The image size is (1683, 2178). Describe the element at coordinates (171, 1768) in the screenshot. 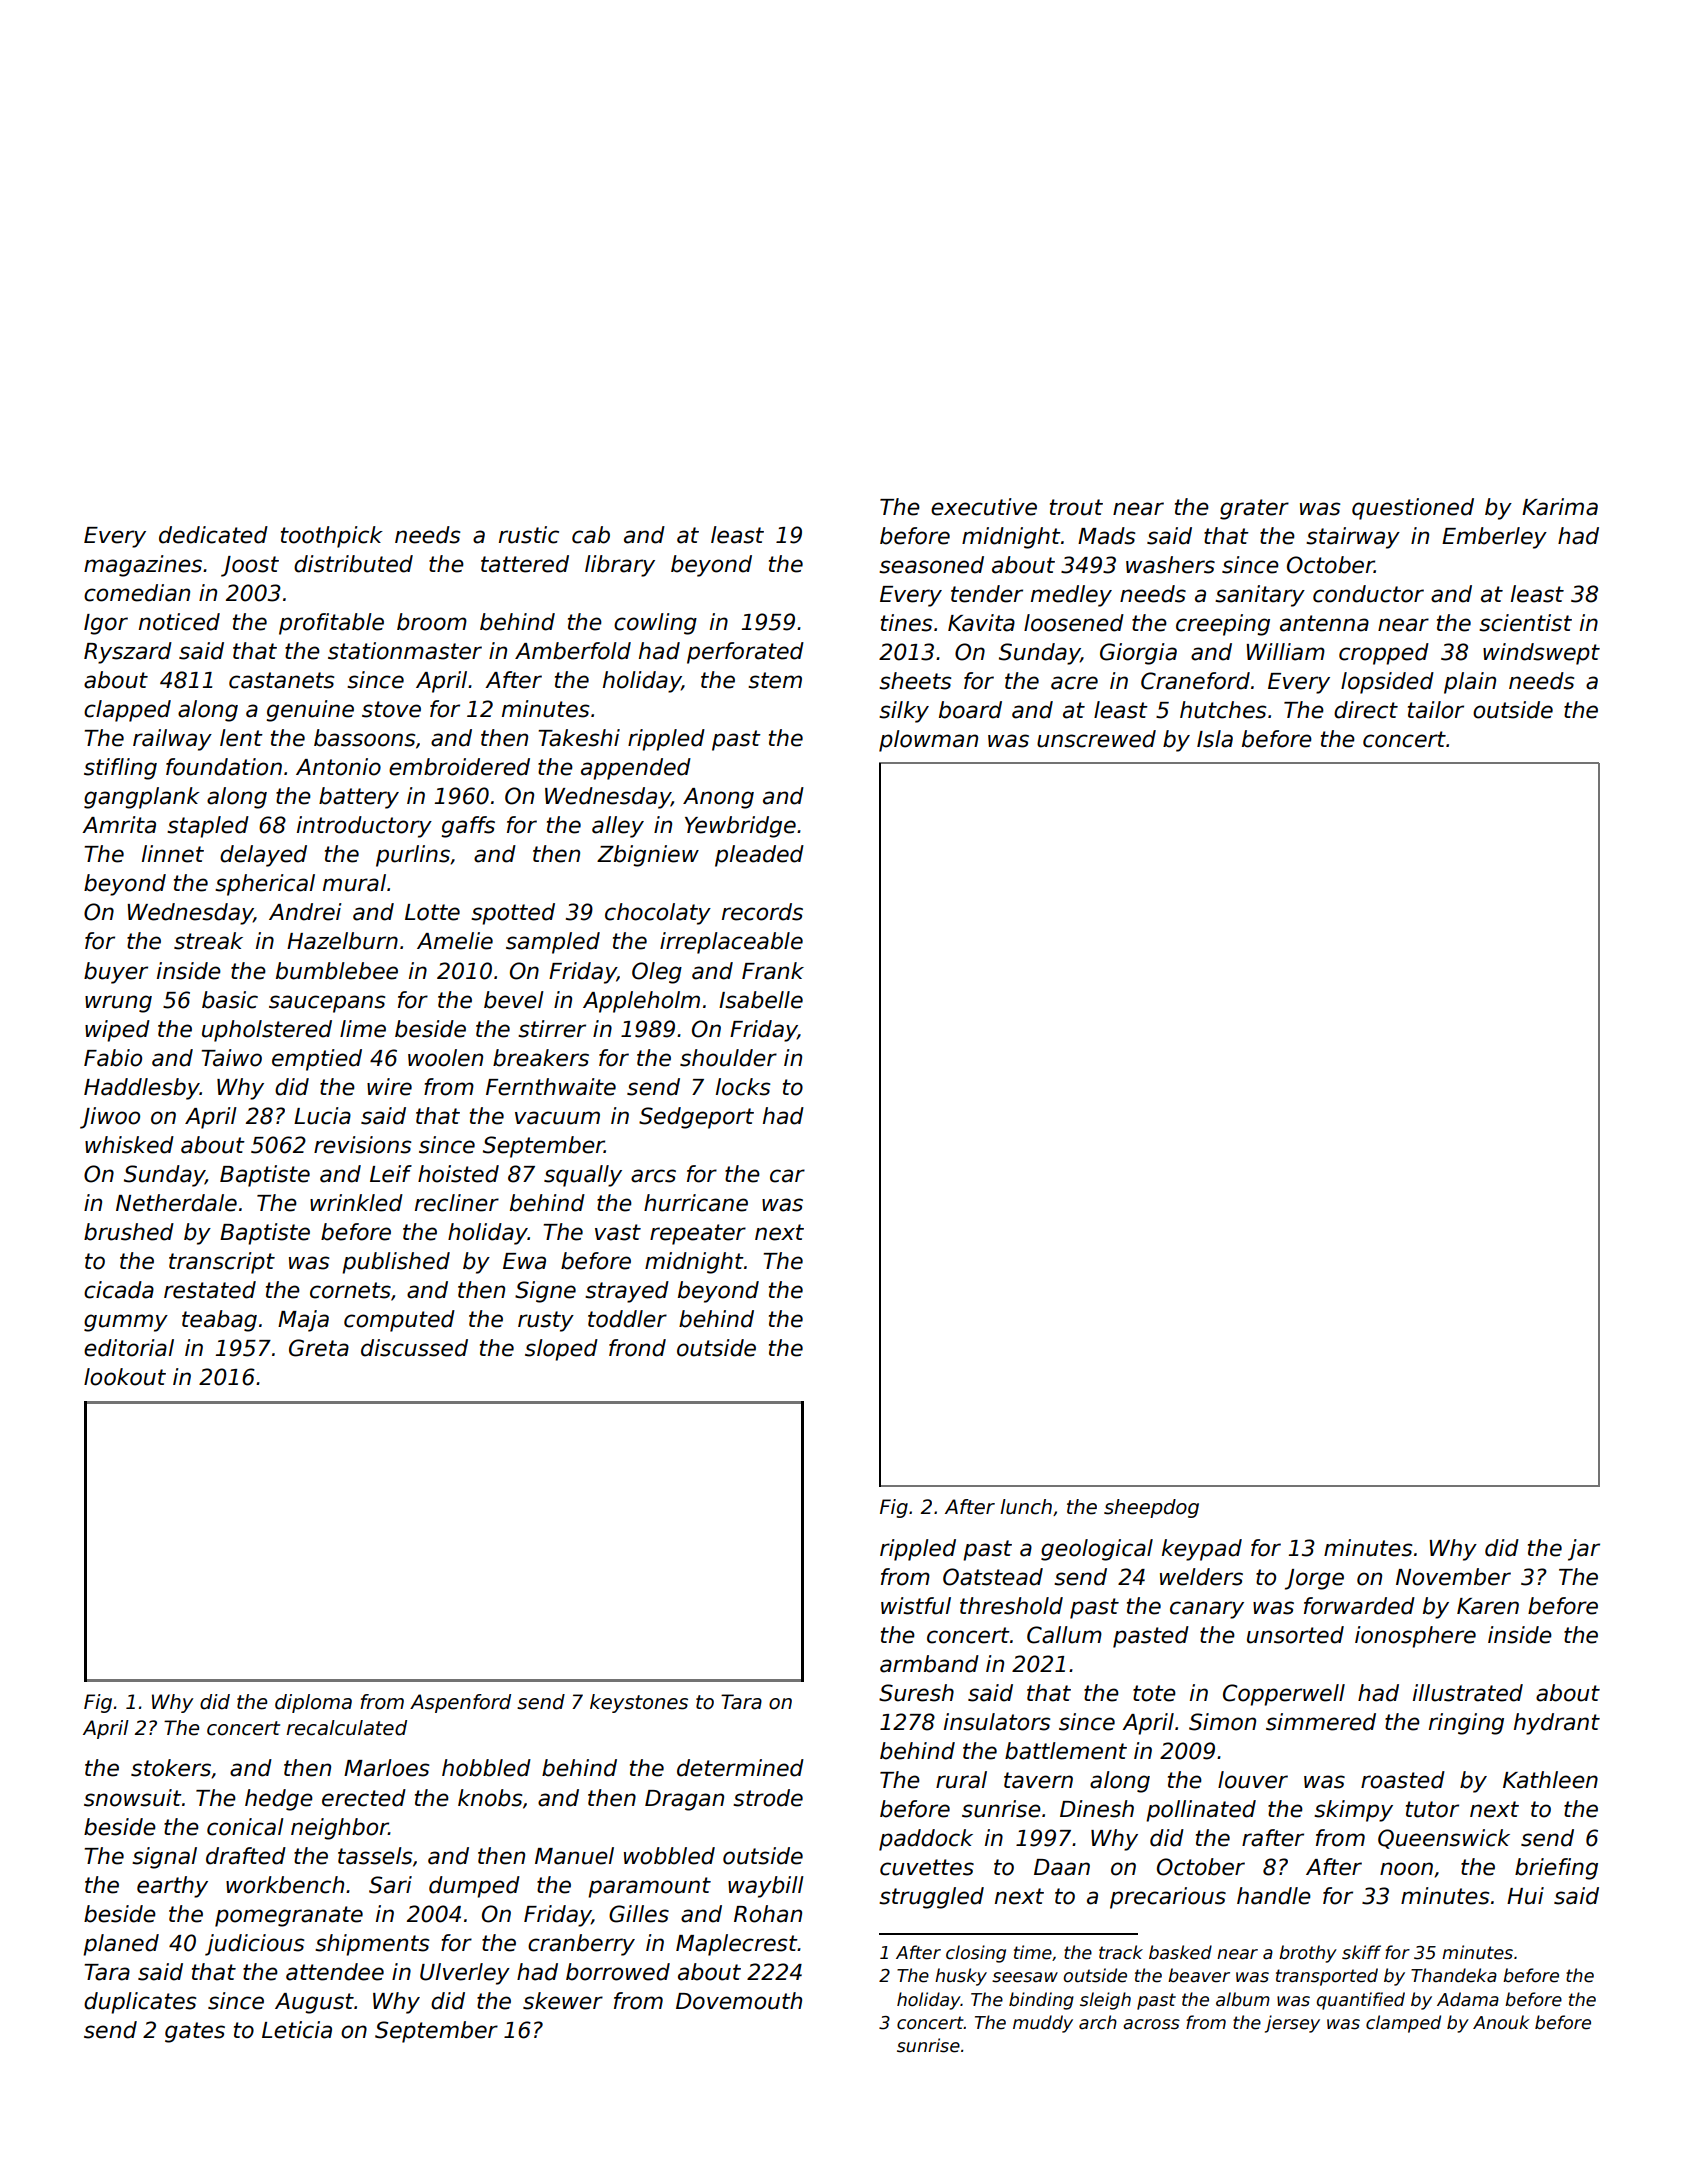

I see `stokers` at that location.
